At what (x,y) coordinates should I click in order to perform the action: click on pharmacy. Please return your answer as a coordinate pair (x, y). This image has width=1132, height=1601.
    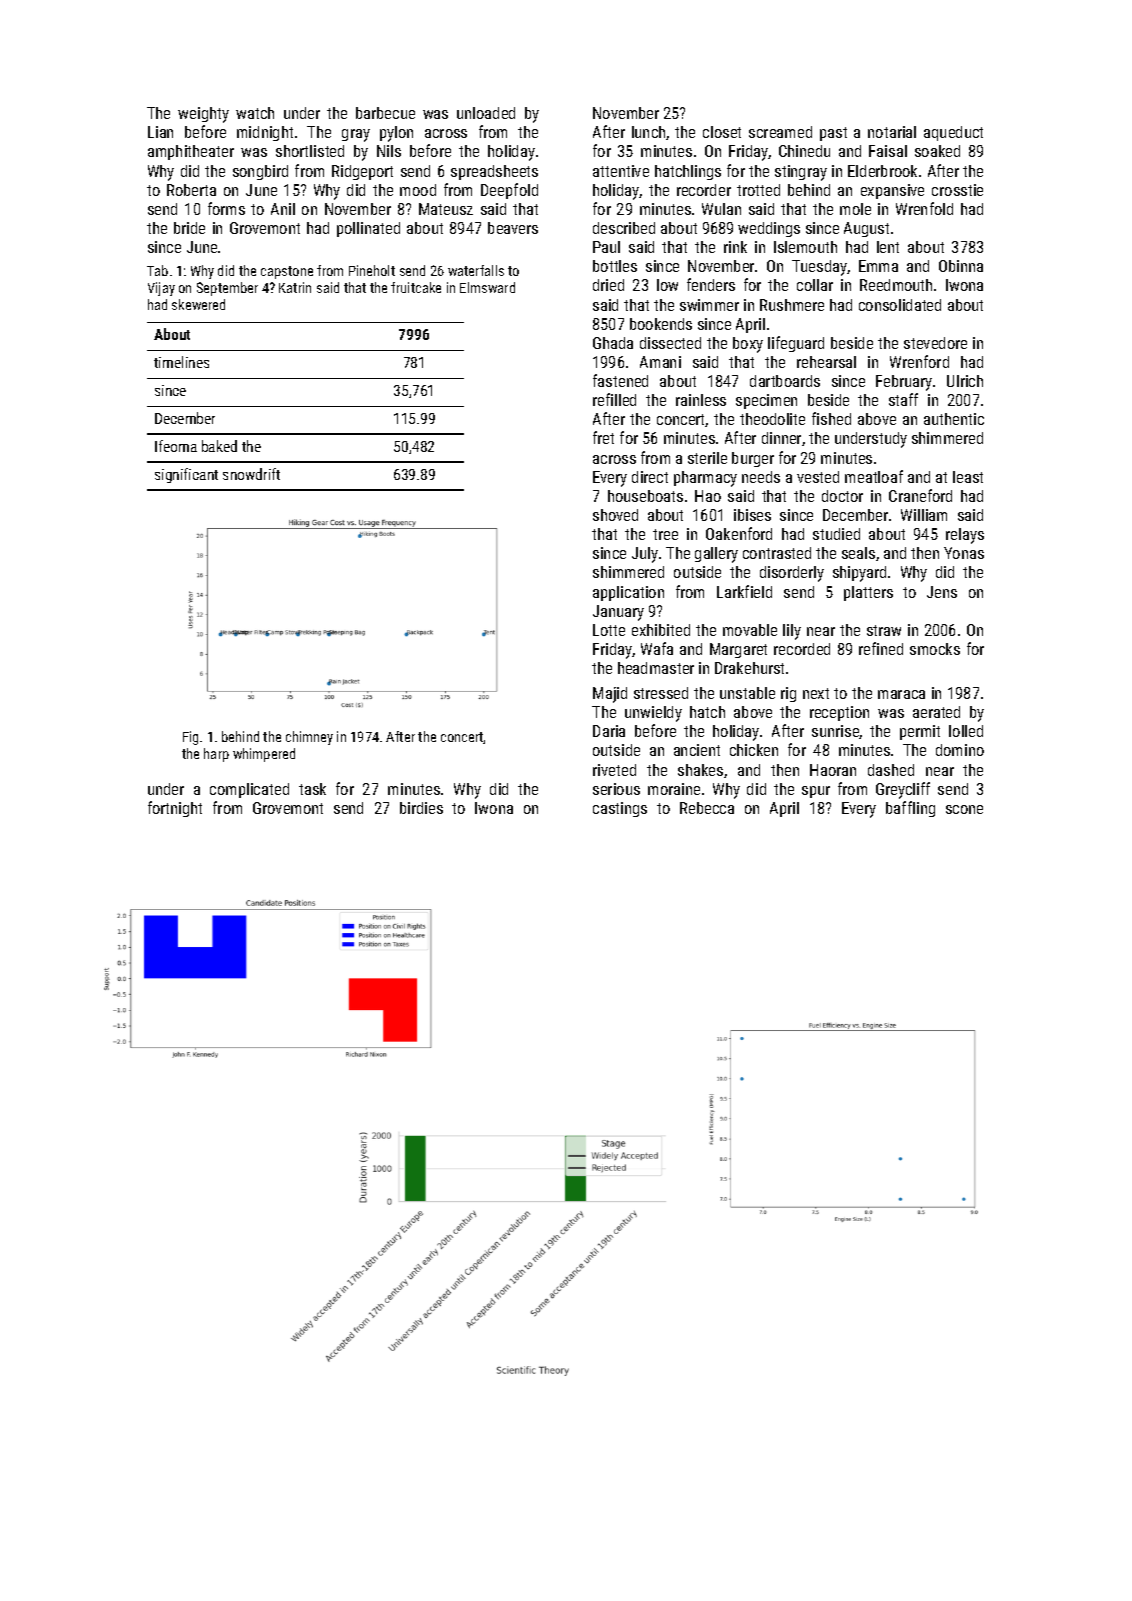
    Looking at the image, I should click on (705, 479).
